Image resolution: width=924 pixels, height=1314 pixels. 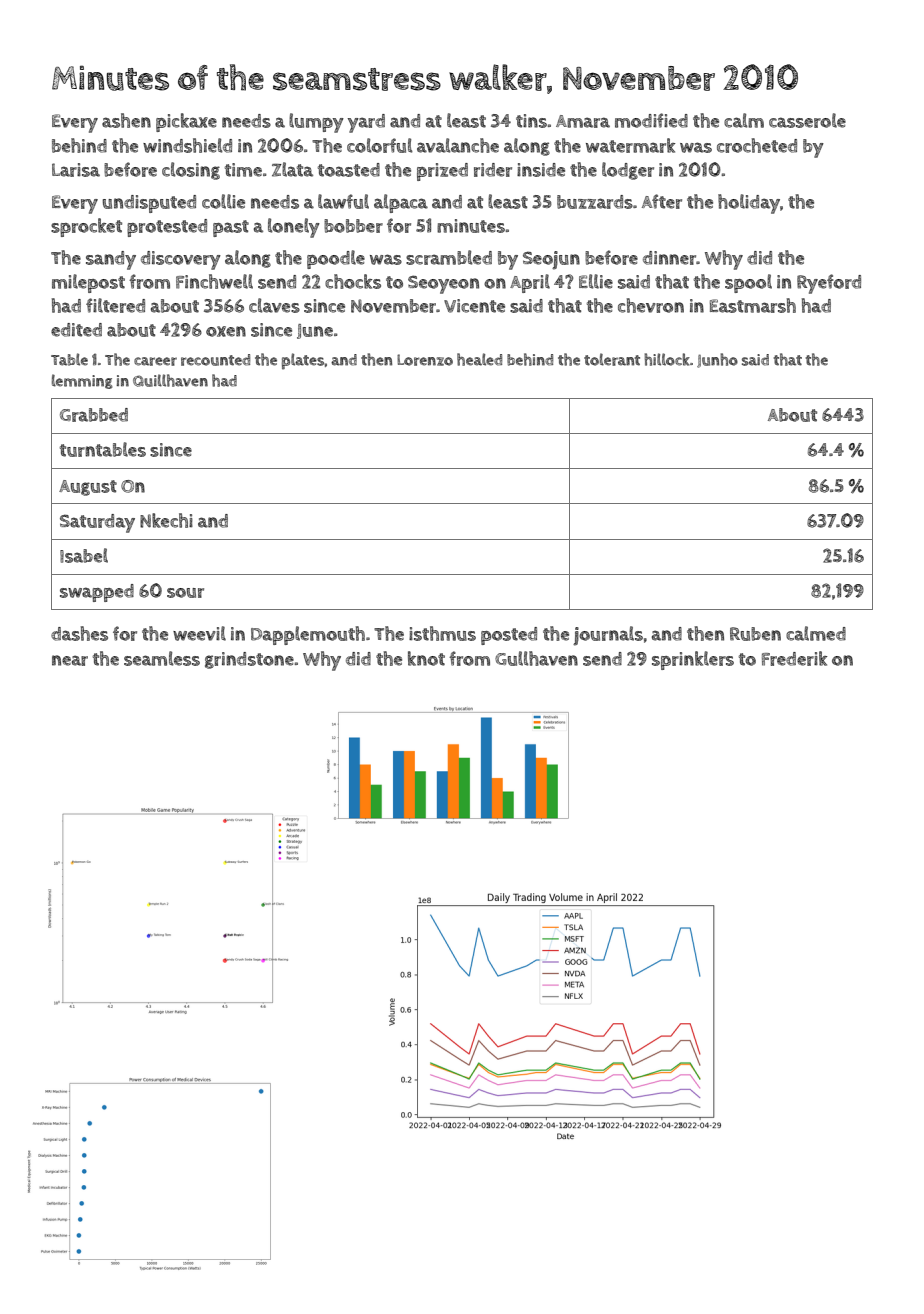 I want to click on milepost, so click(x=88, y=283).
